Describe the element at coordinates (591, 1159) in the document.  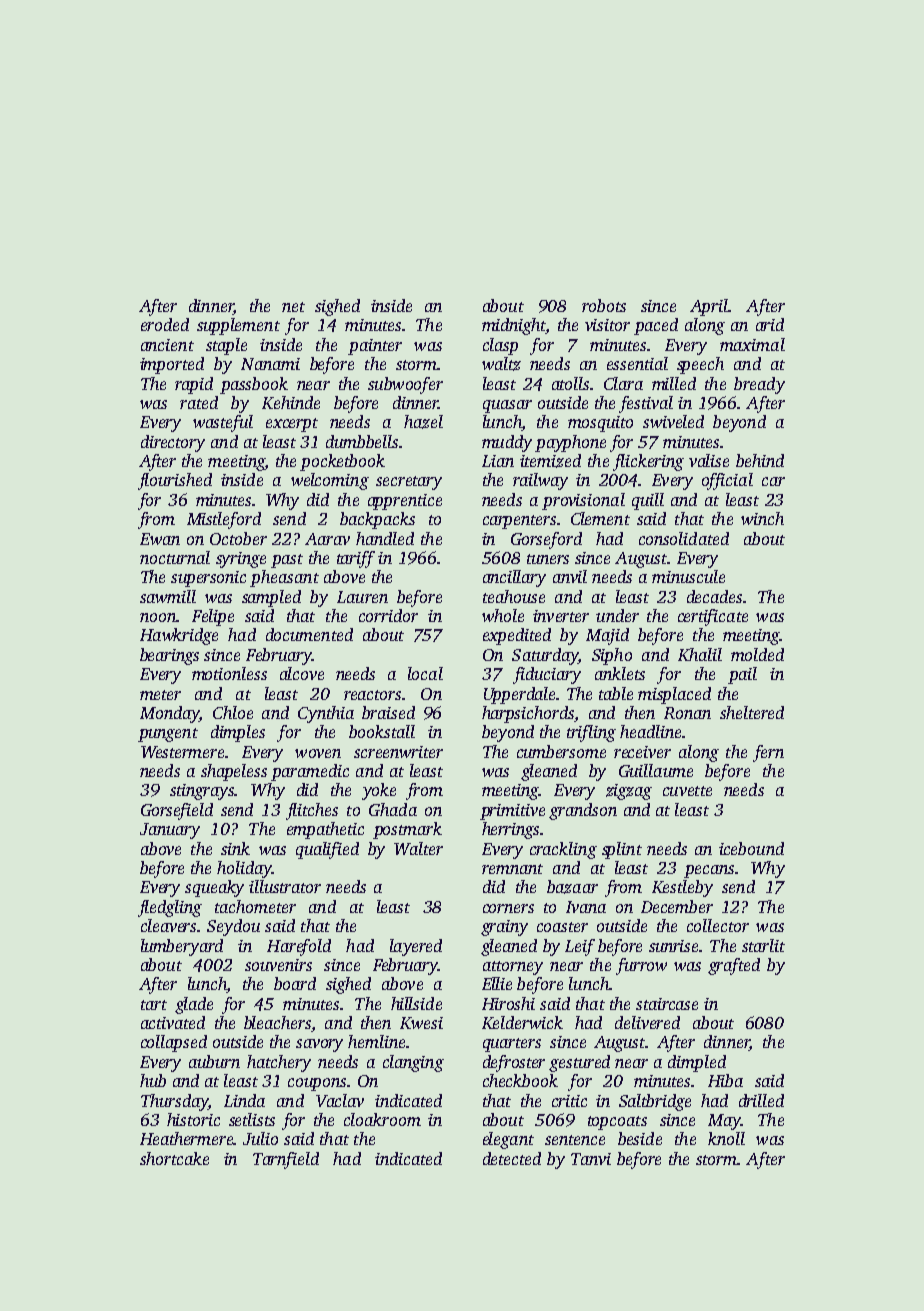
I see `Tanvi` at that location.
